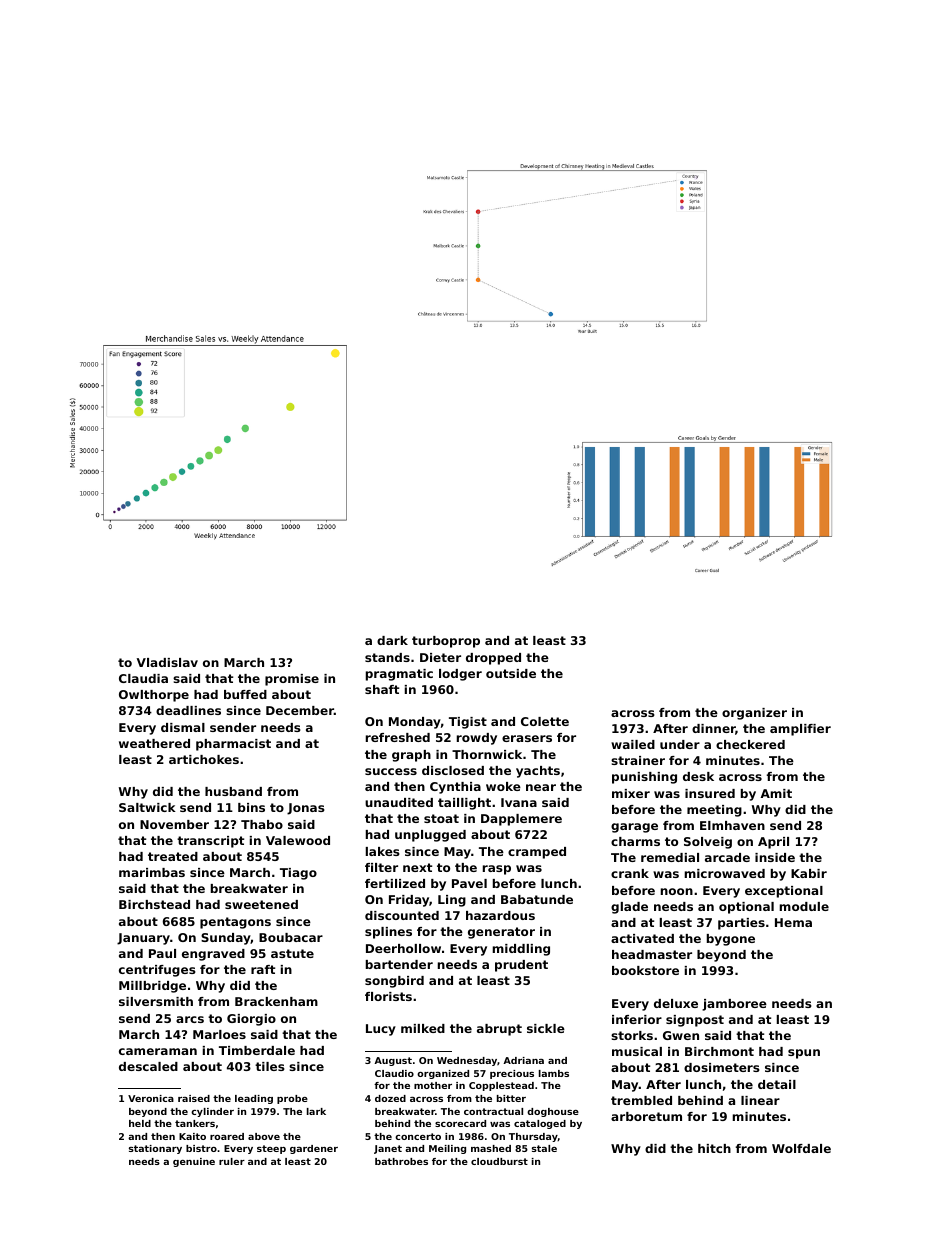 The width and height of the image is (952, 1233). Describe the element at coordinates (158, 1051) in the image. I see `cameraman` at that location.
